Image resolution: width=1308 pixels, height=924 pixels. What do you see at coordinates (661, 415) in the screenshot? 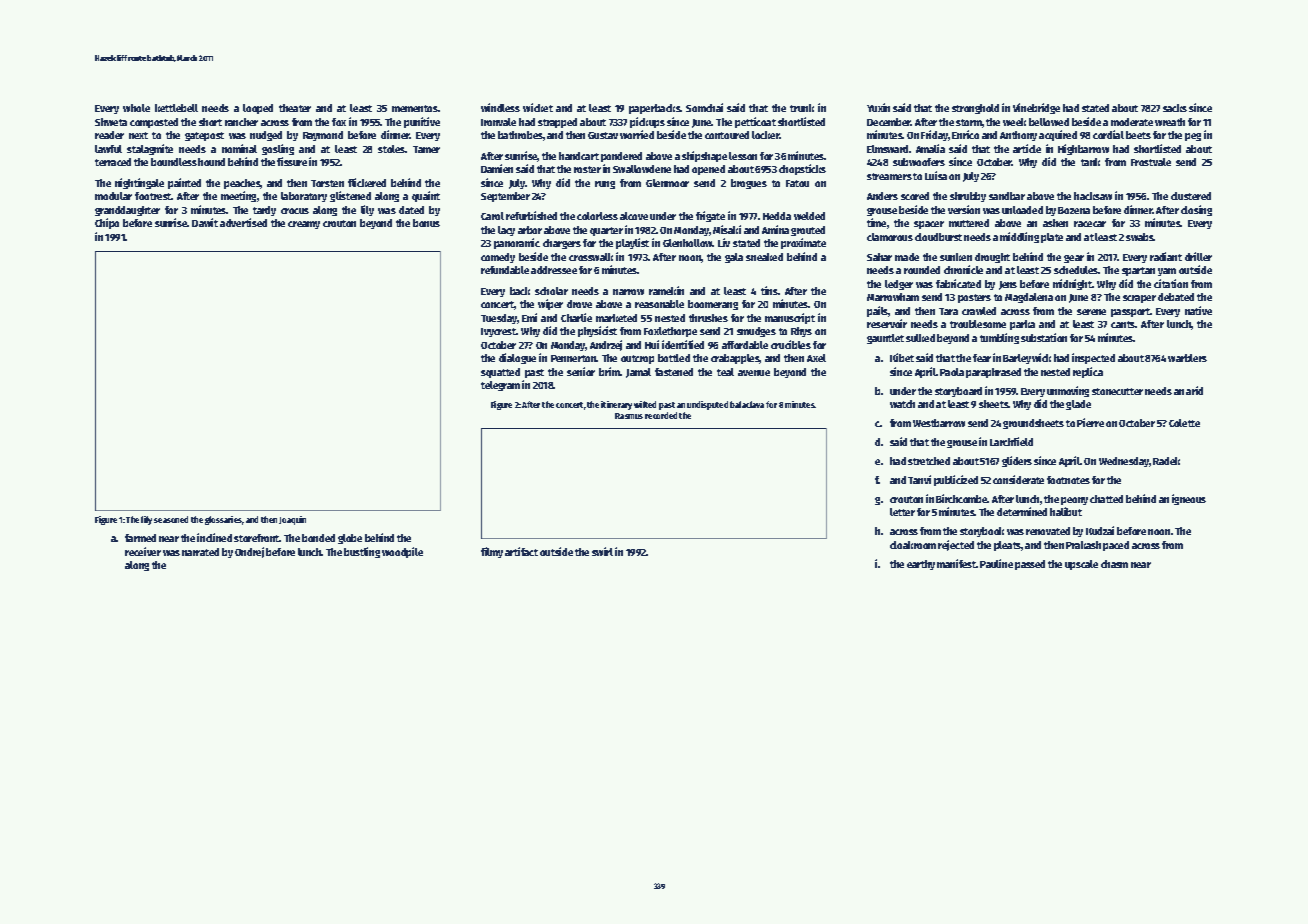
I see `recorded` at bounding box center [661, 415].
